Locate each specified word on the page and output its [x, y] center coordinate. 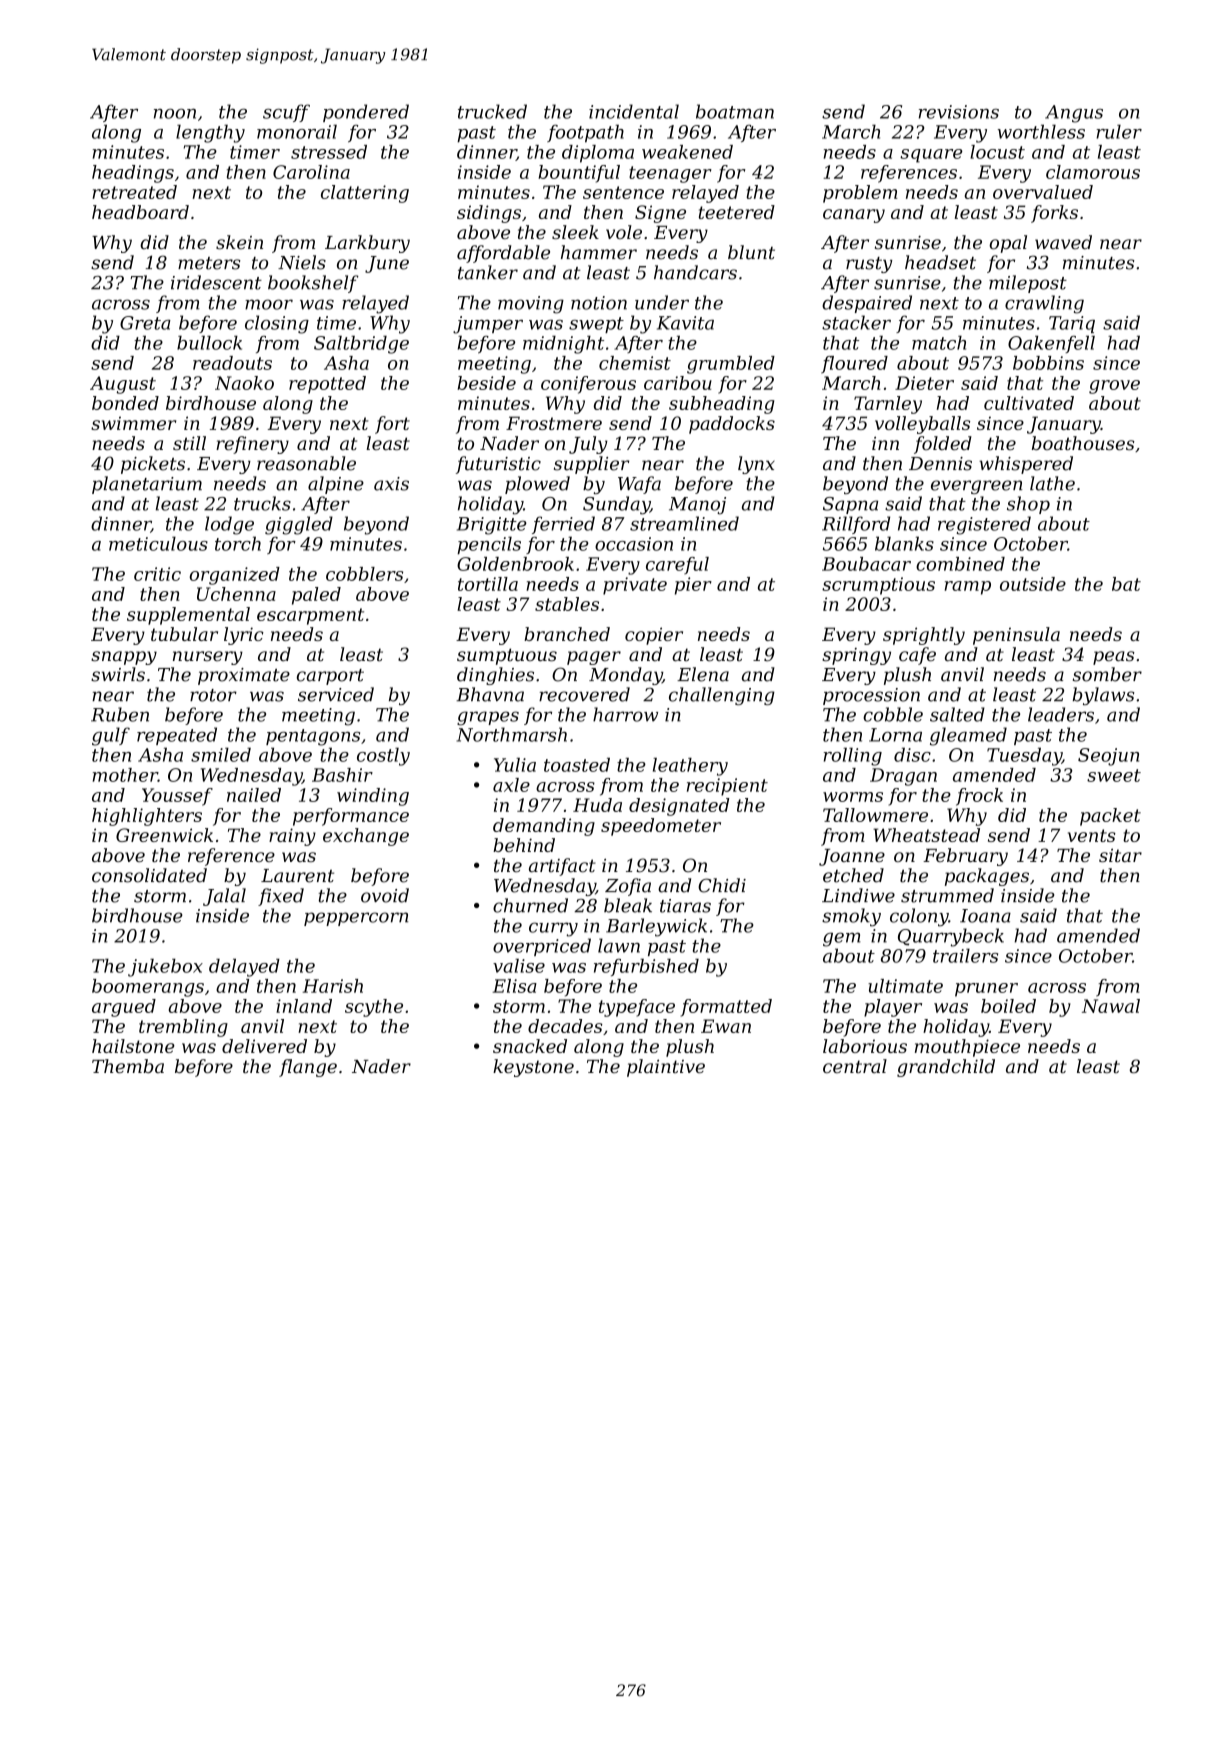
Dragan [903, 777]
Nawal [1111, 1006]
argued [124, 1008]
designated [679, 807]
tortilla [488, 584]
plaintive [666, 1068]
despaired [867, 304]
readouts [232, 363]
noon [175, 114]
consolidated [149, 875]
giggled [299, 525]
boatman [735, 111]
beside [486, 383]
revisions [959, 112]
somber [1107, 674]
